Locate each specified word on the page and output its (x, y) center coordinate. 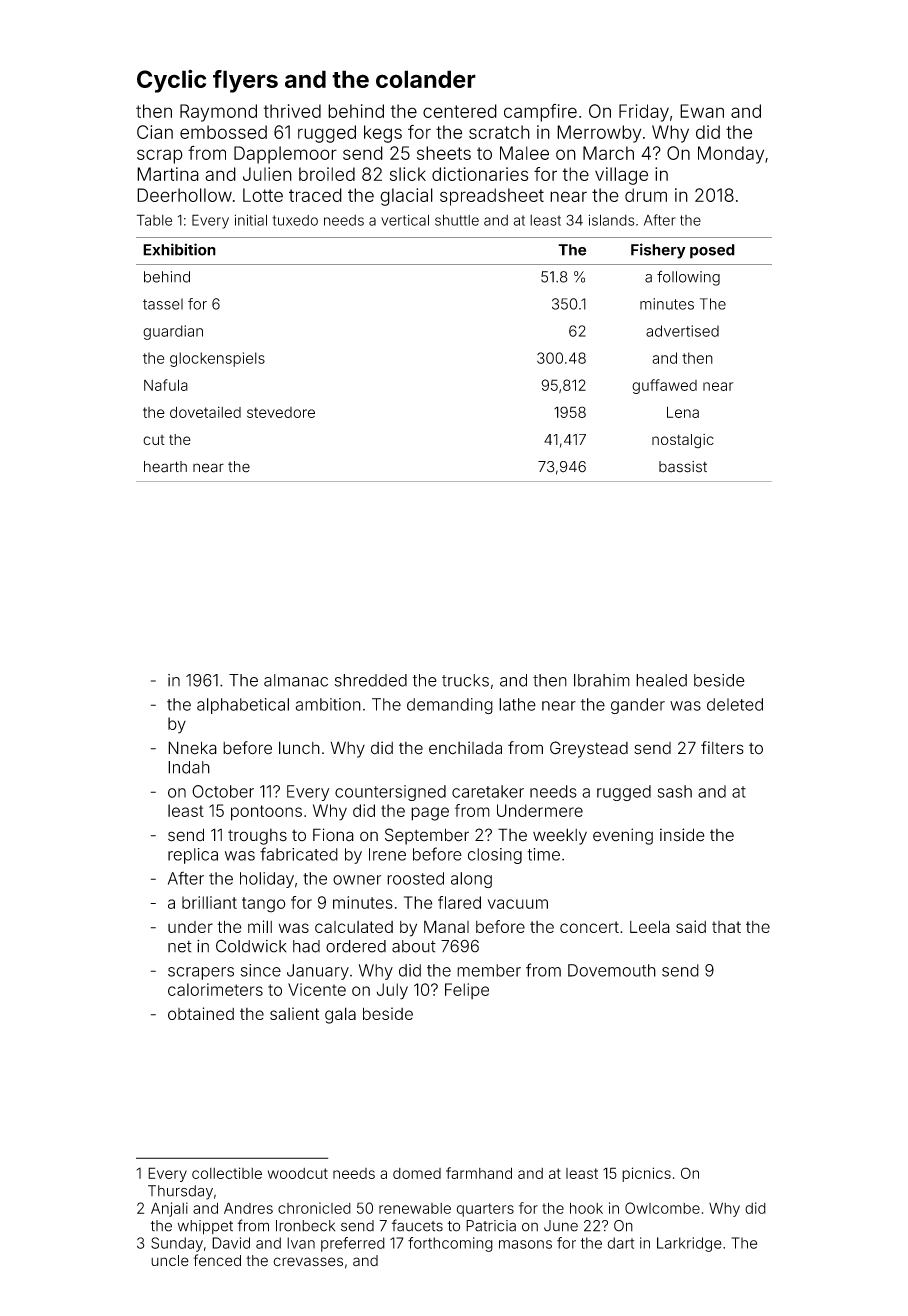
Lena (683, 412)
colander (426, 79)
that (726, 927)
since (261, 970)
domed (417, 1173)
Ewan (702, 111)
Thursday (180, 1192)
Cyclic (171, 81)
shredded (371, 680)
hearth (165, 467)
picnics (646, 1174)
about (414, 946)
